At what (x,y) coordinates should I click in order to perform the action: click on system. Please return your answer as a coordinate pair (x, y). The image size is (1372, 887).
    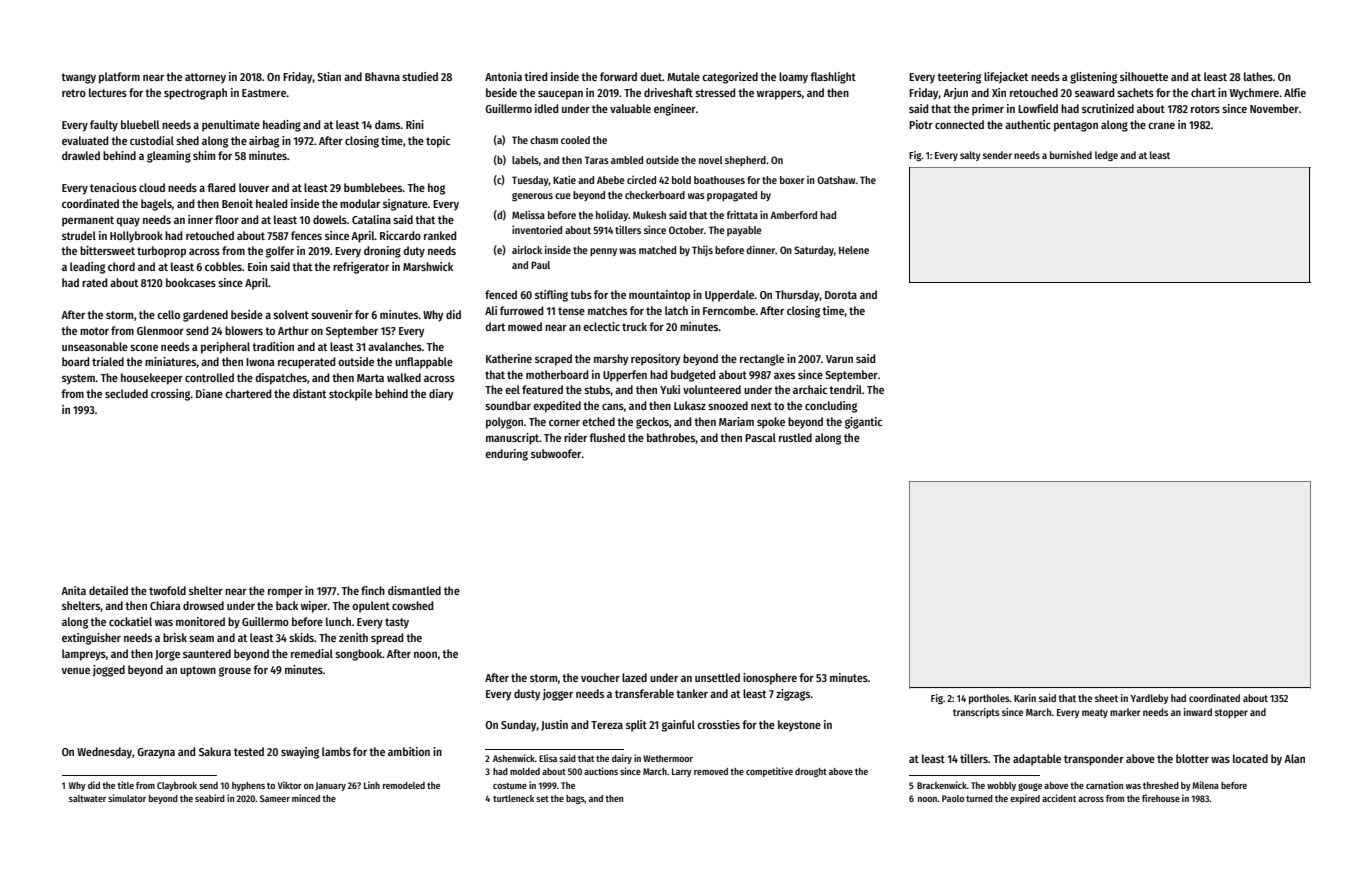
    Looking at the image, I should click on (78, 379).
